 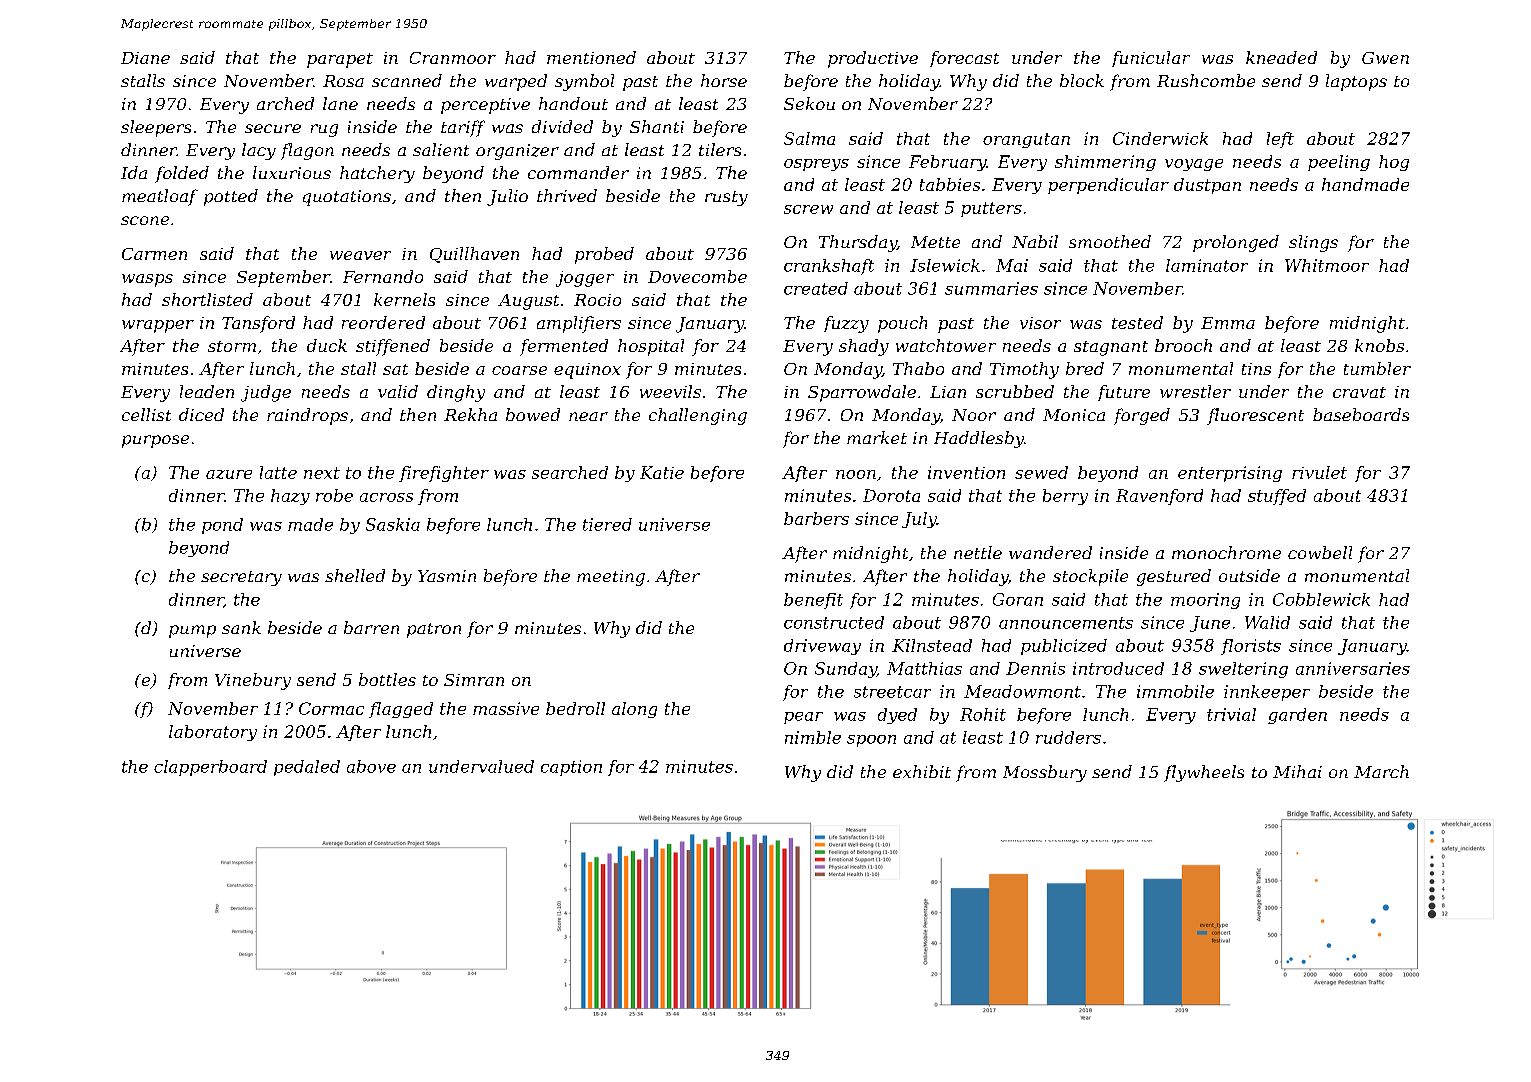 What do you see at coordinates (155, 441) in the screenshot?
I see `purpose` at bounding box center [155, 441].
